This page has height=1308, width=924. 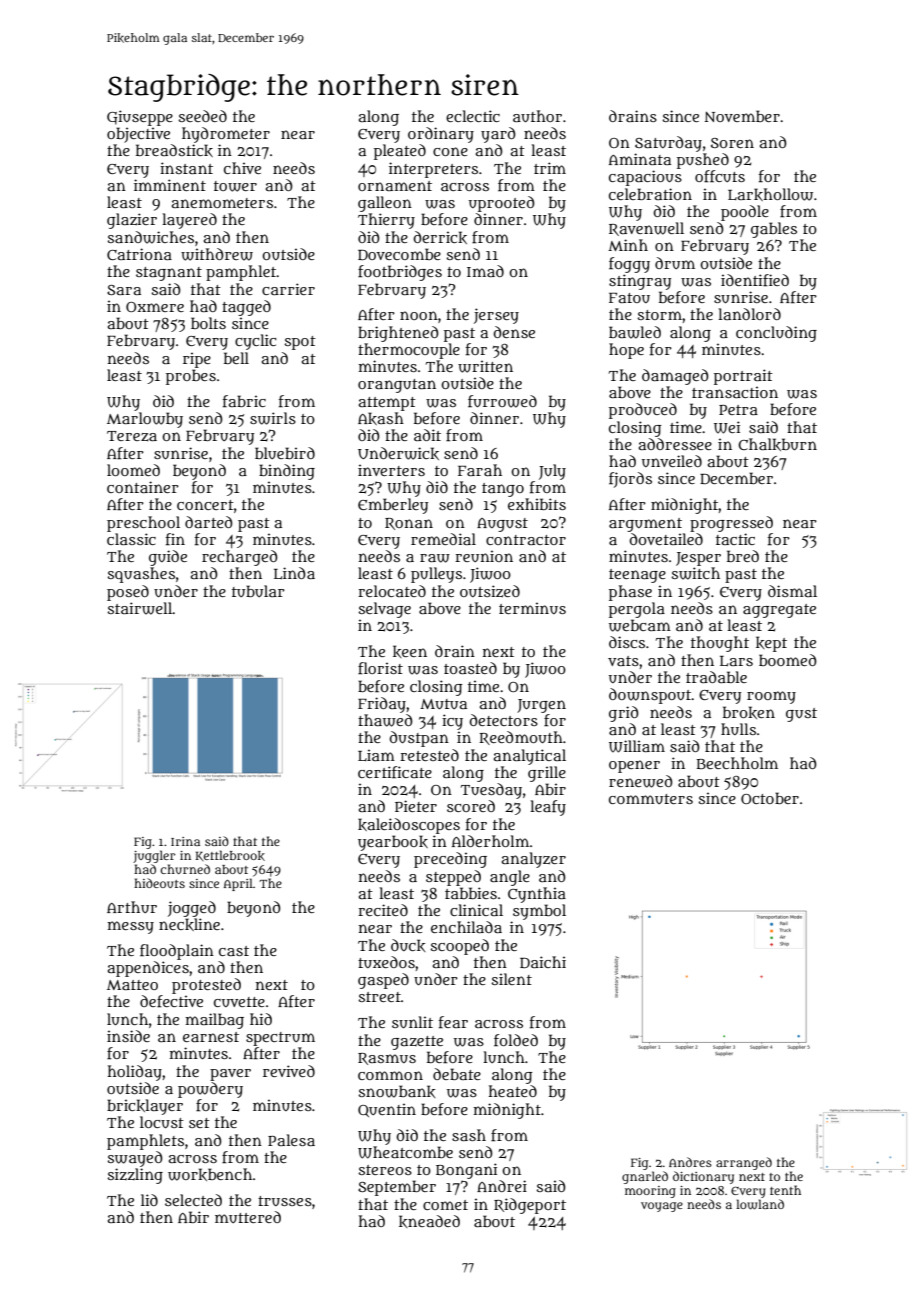 What do you see at coordinates (490, 591) in the page?
I see `outsized` at bounding box center [490, 591].
